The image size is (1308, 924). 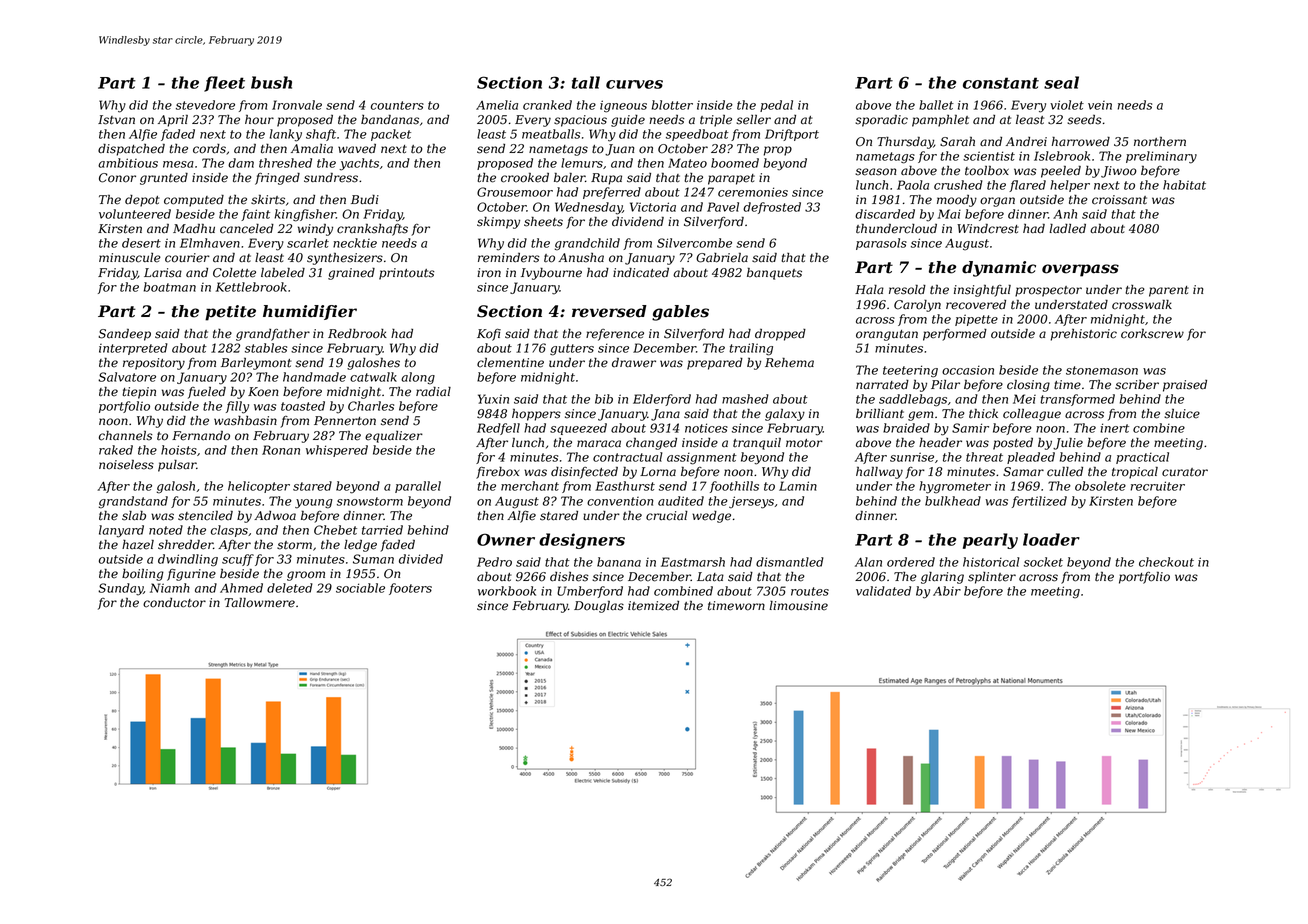 What do you see at coordinates (599, 607) in the page?
I see `Douglas` at bounding box center [599, 607].
